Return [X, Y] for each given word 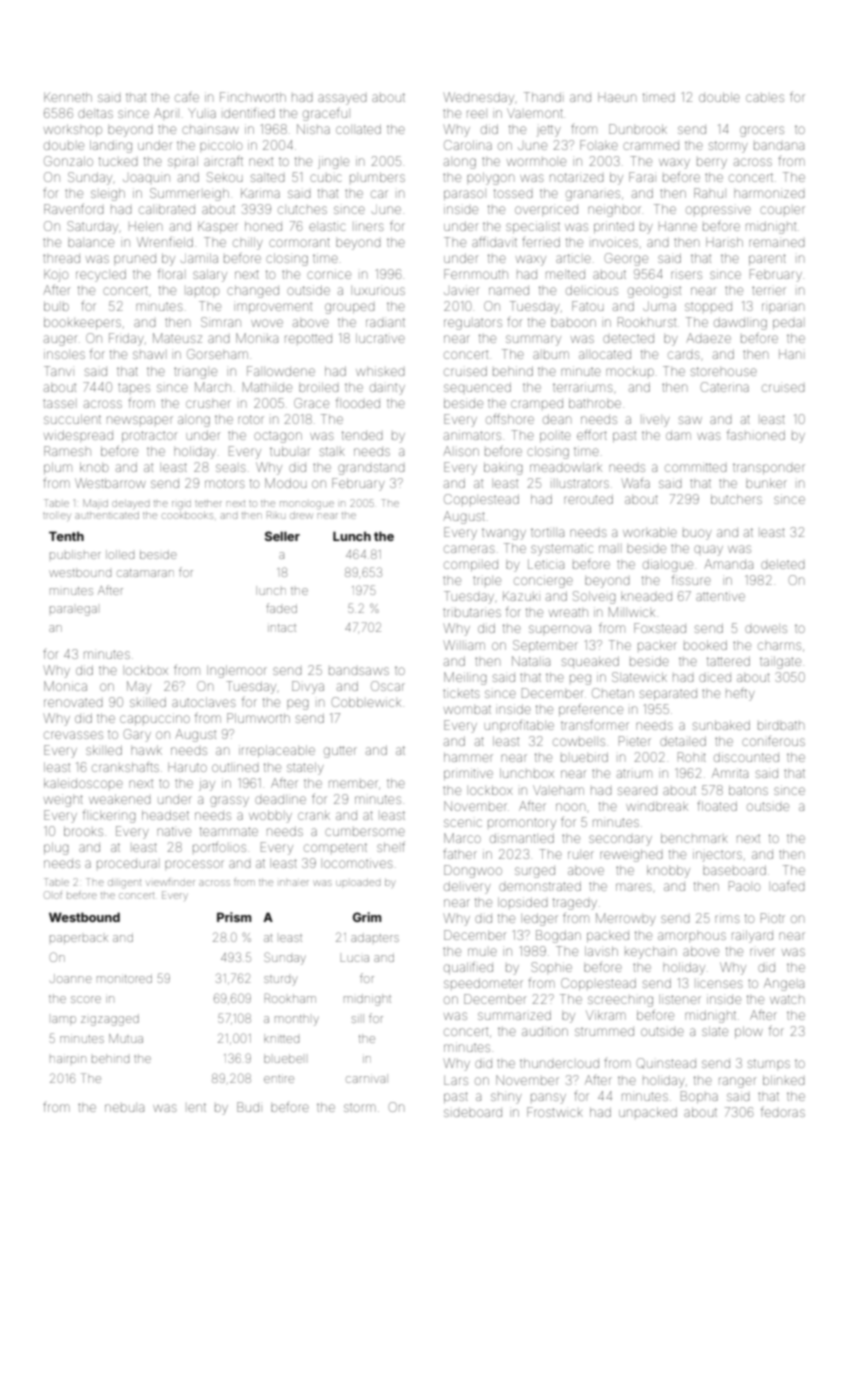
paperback [79, 939]
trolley [56, 516]
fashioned [756, 435]
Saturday [92, 227]
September [545, 646]
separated [668, 694]
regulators [473, 324]
